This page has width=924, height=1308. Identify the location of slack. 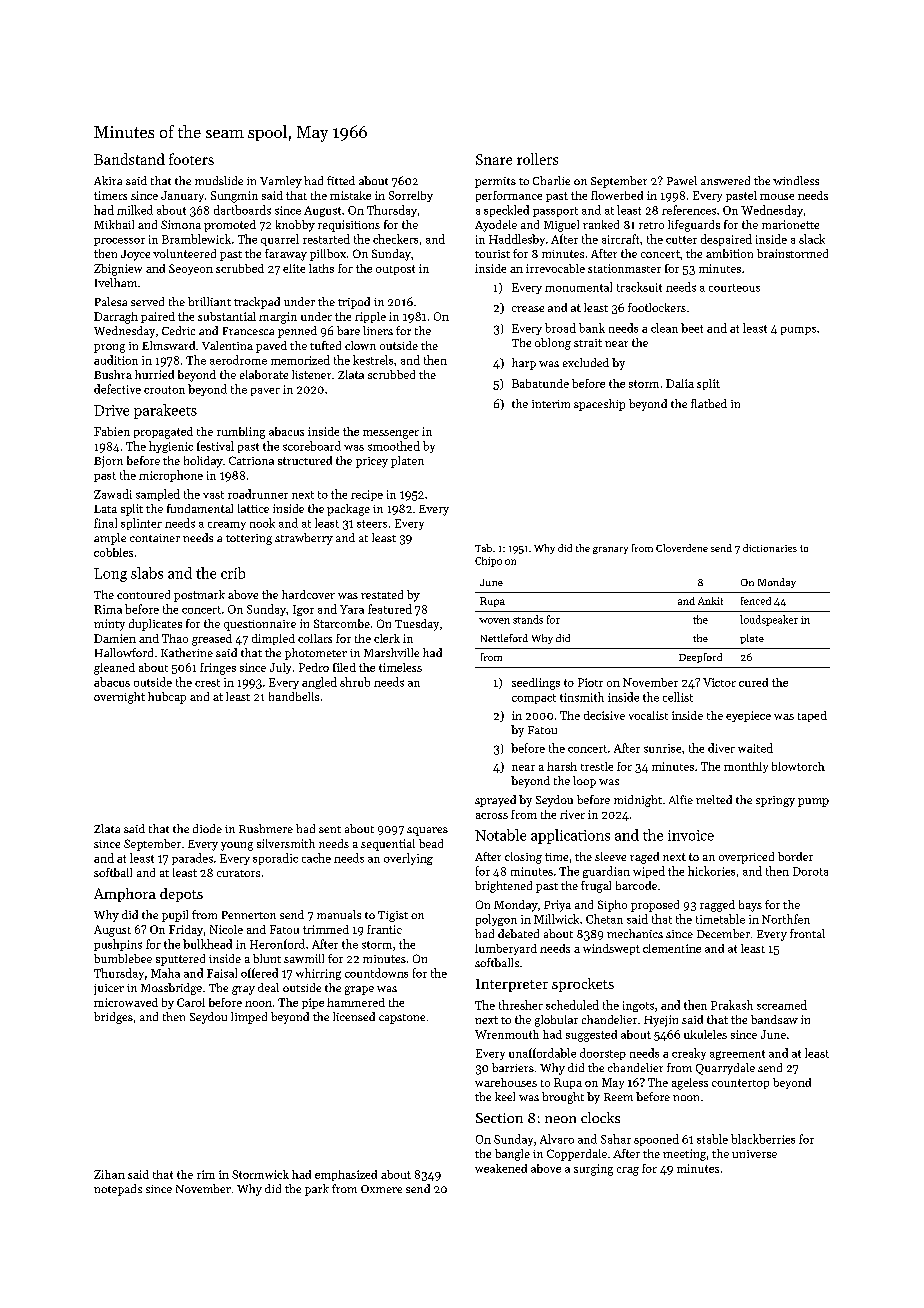
(812, 239).
